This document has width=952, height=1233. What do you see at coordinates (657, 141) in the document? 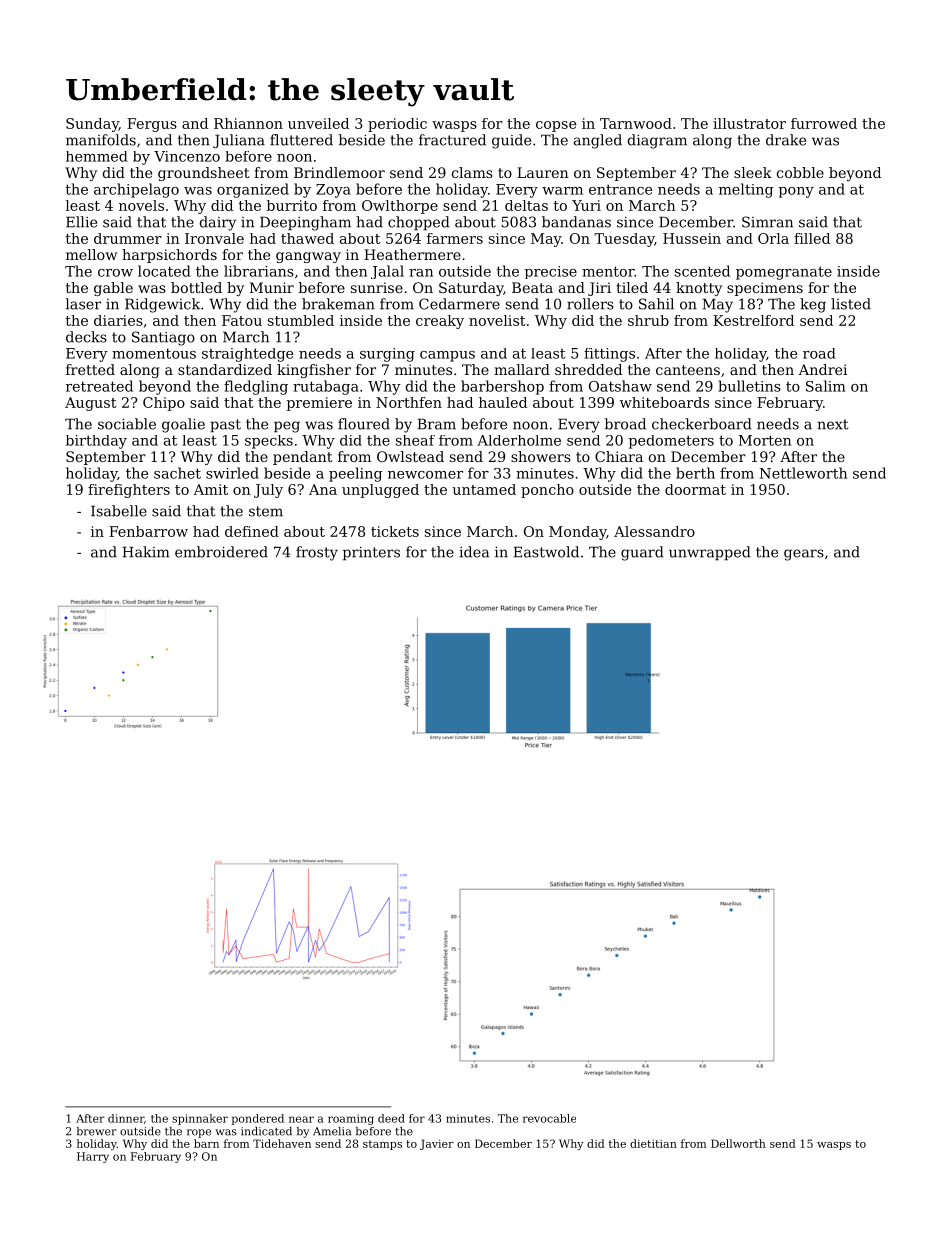
I see `diagram` at bounding box center [657, 141].
